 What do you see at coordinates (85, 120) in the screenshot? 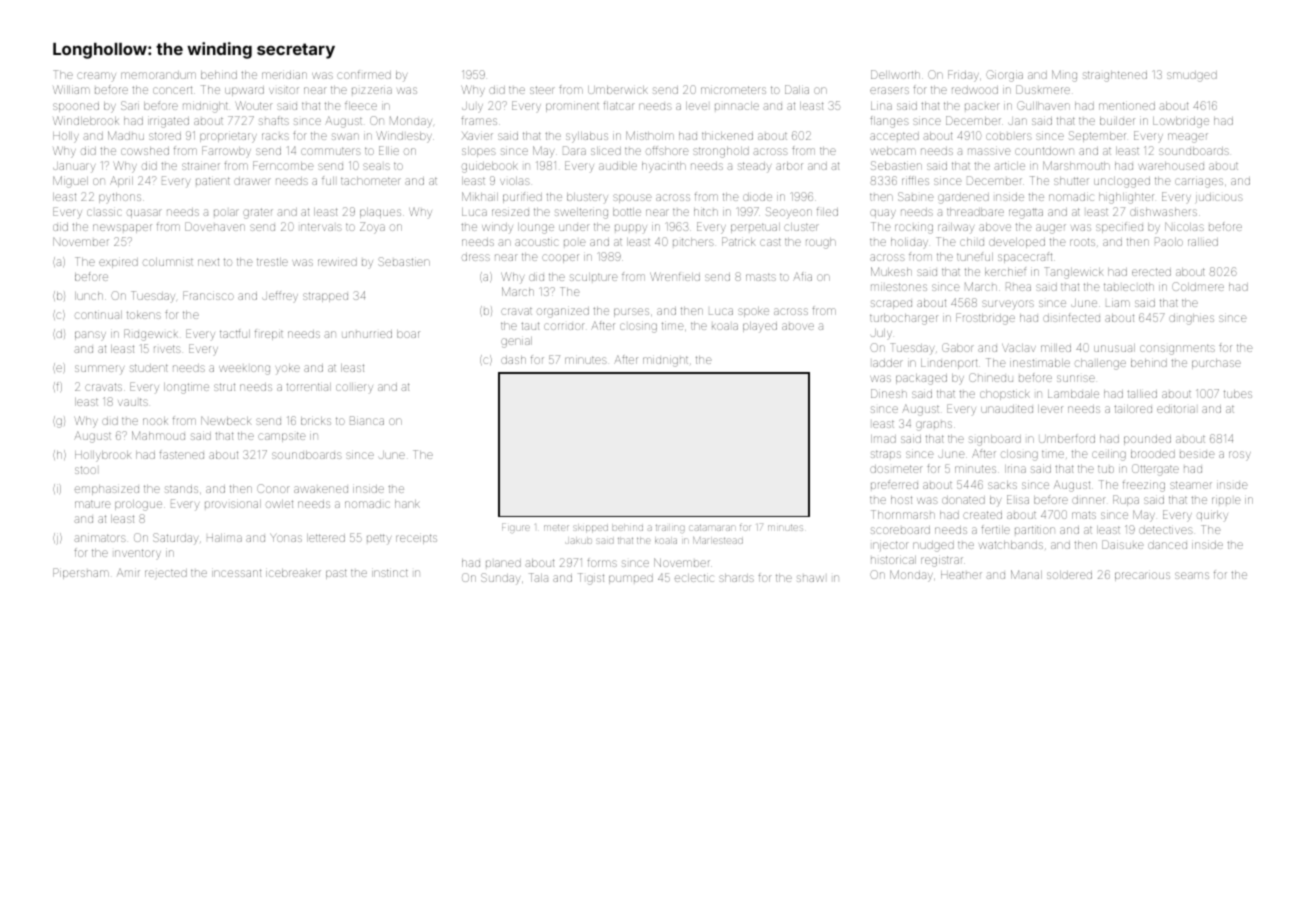
I see `Windlebrook` at bounding box center [85, 120].
